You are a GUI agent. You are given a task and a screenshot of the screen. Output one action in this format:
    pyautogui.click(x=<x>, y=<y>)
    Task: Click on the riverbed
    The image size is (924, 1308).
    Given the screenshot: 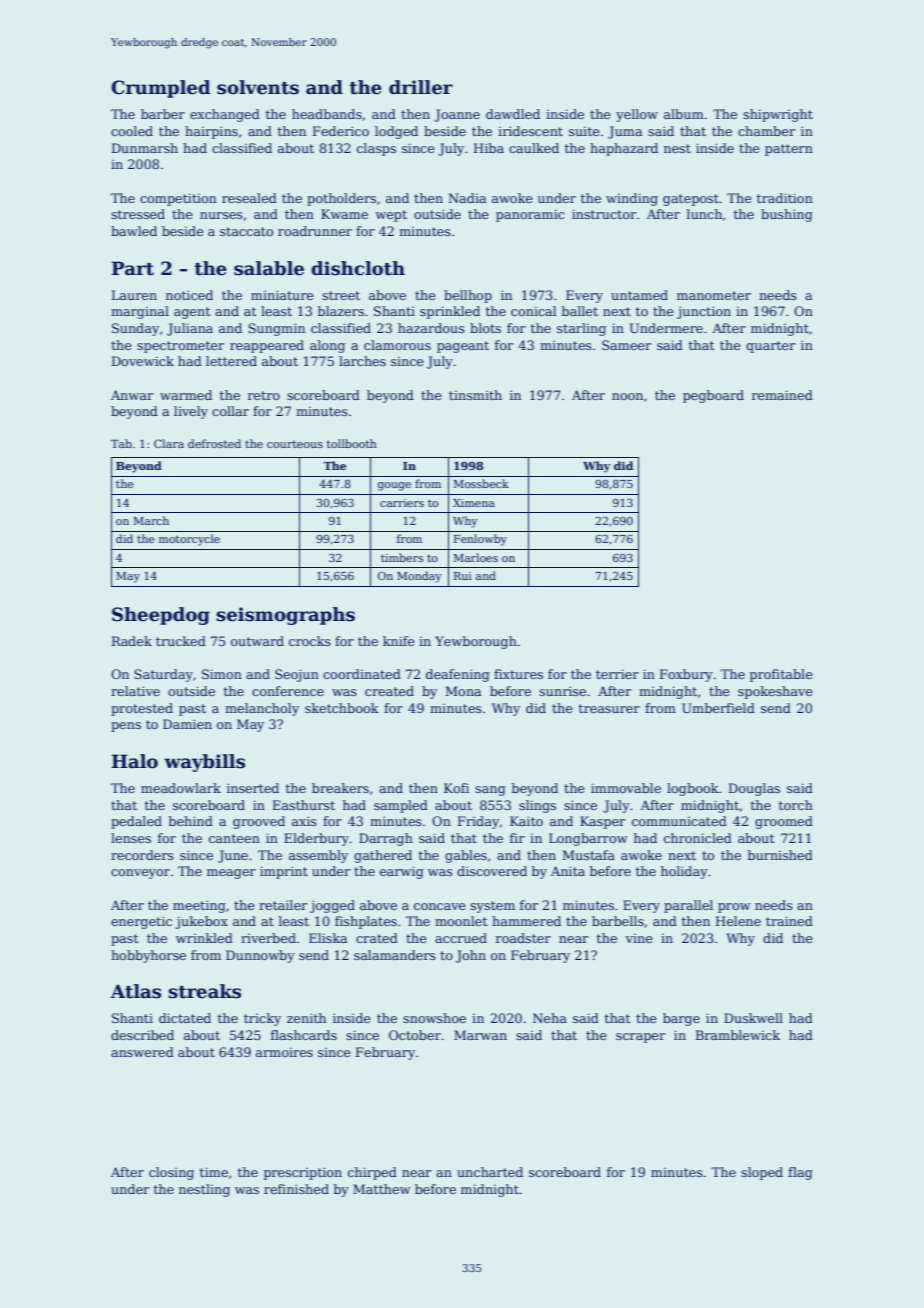 What is the action you would take?
    pyautogui.click(x=268, y=938)
